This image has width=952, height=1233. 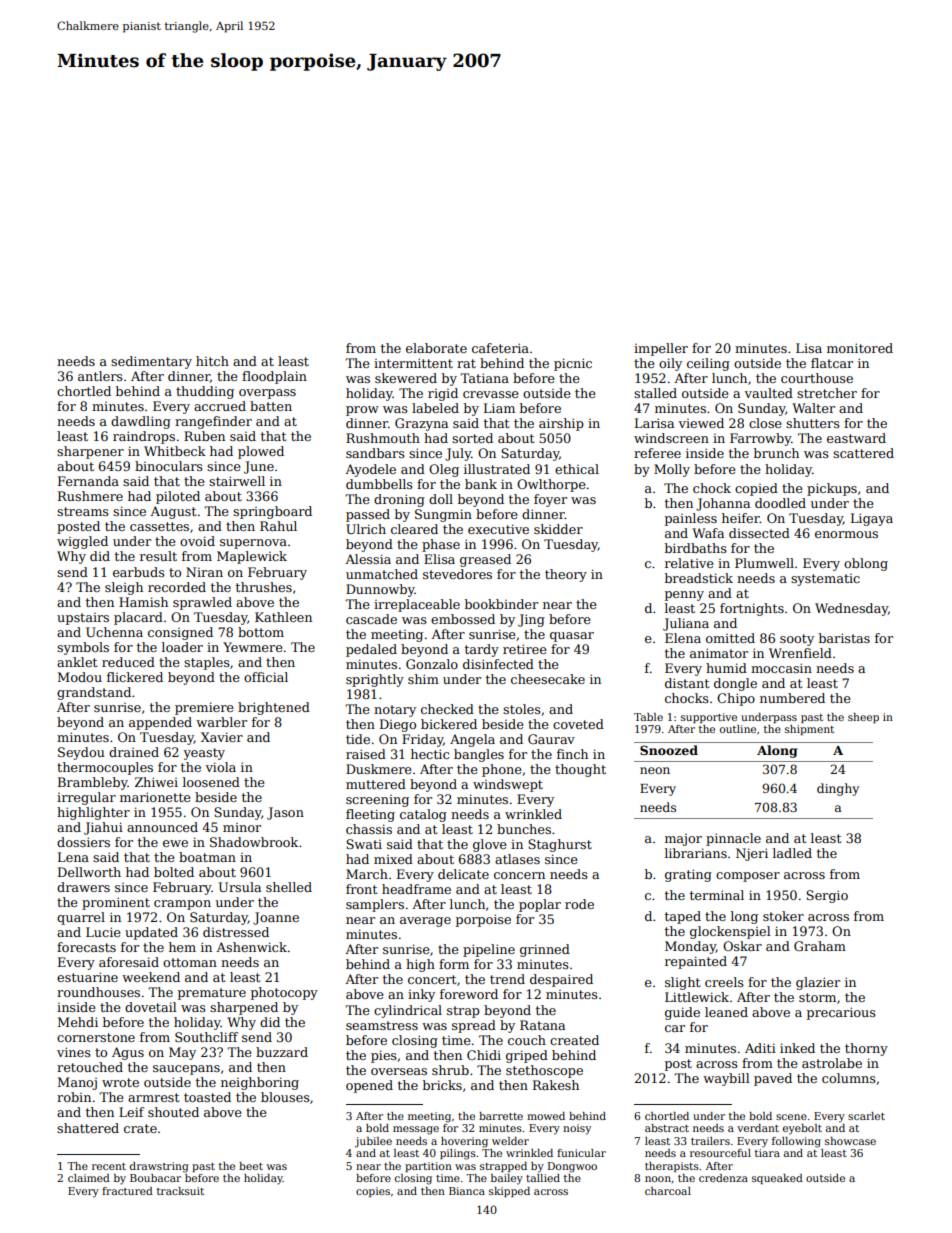 What do you see at coordinates (546, 1116) in the image?
I see `mowed` at bounding box center [546, 1116].
